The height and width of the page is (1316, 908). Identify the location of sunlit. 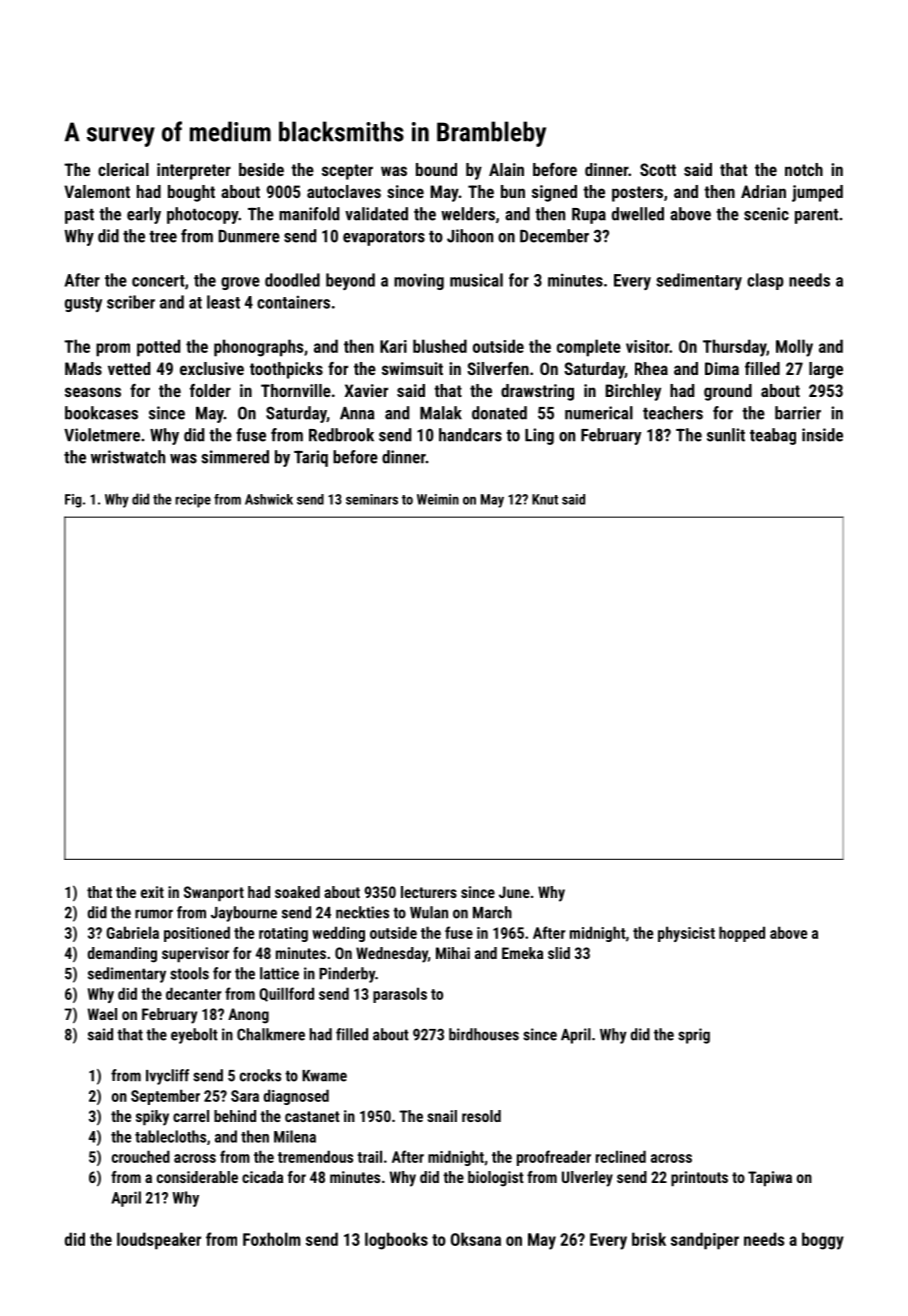
(726, 435).
